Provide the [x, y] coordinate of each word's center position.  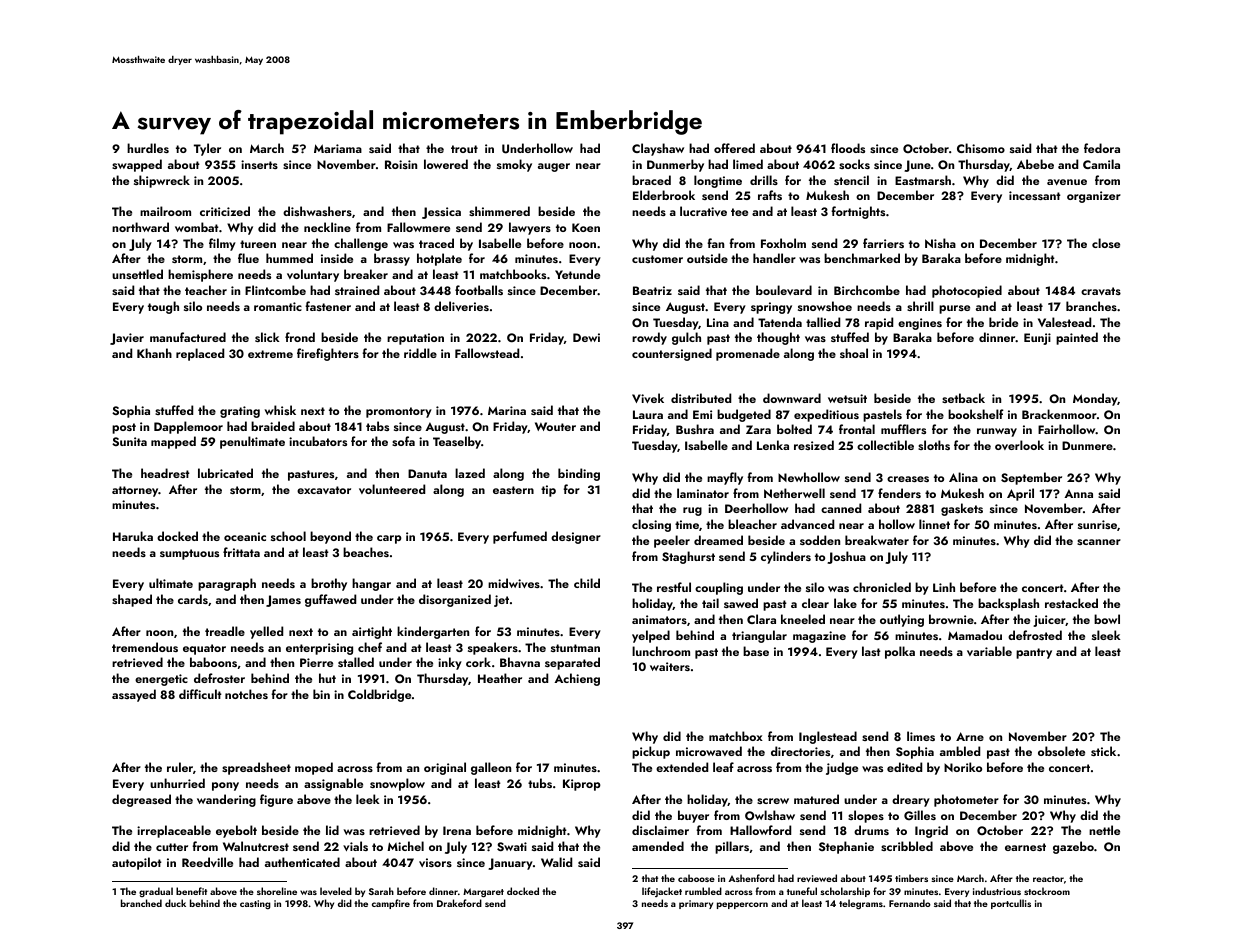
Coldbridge [379, 695]
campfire [391, 904]
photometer [966, 800]
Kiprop [582, 785]
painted [1077, 338]
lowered [446, 164]
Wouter [555, 426]
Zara [758, 429]
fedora [1102, 148]
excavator [324, 490]
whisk [280, 410]
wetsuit [847, 398]
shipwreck [162, 181]
